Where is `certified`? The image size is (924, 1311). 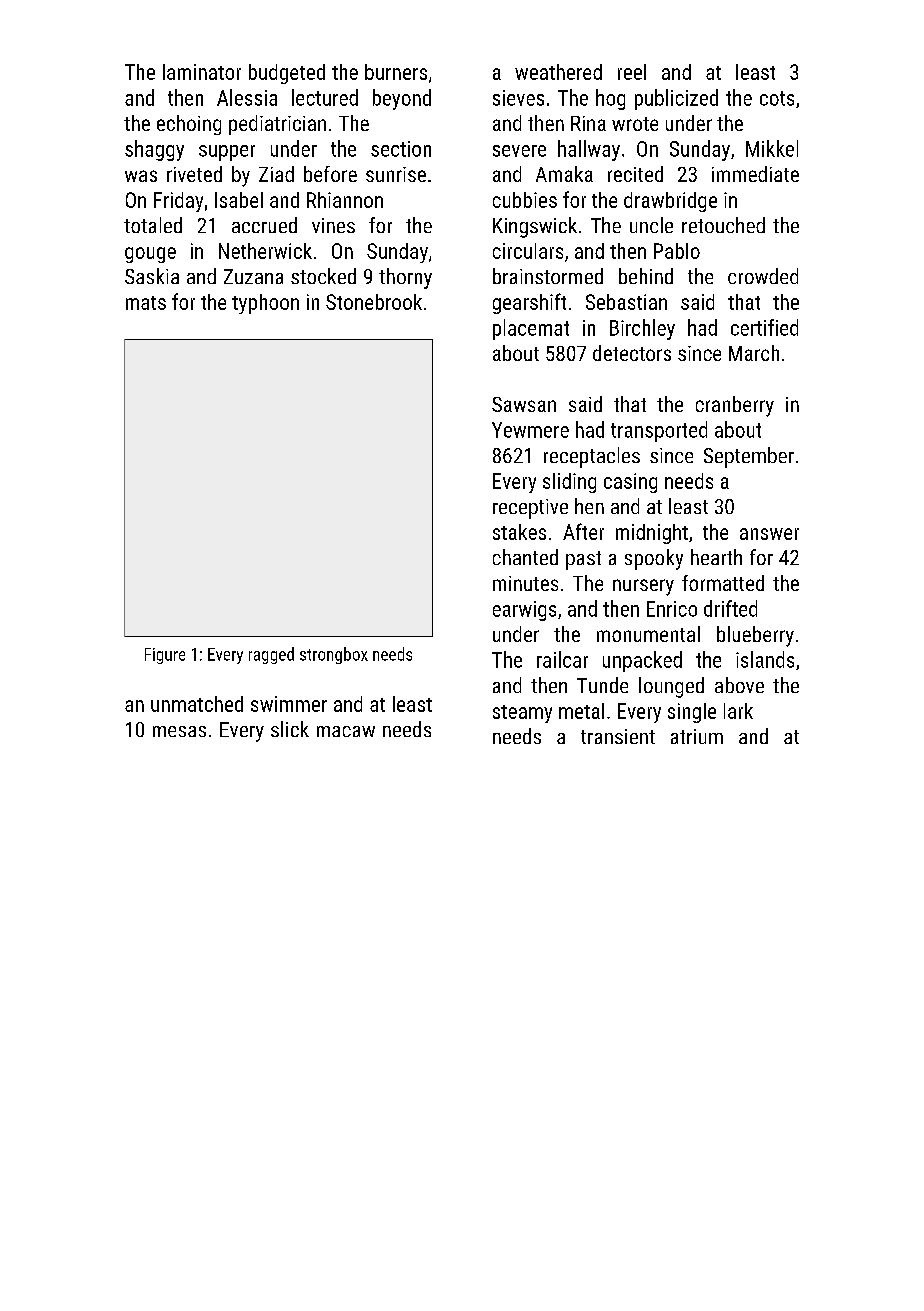 certified is located at coordinates (764, 327).
